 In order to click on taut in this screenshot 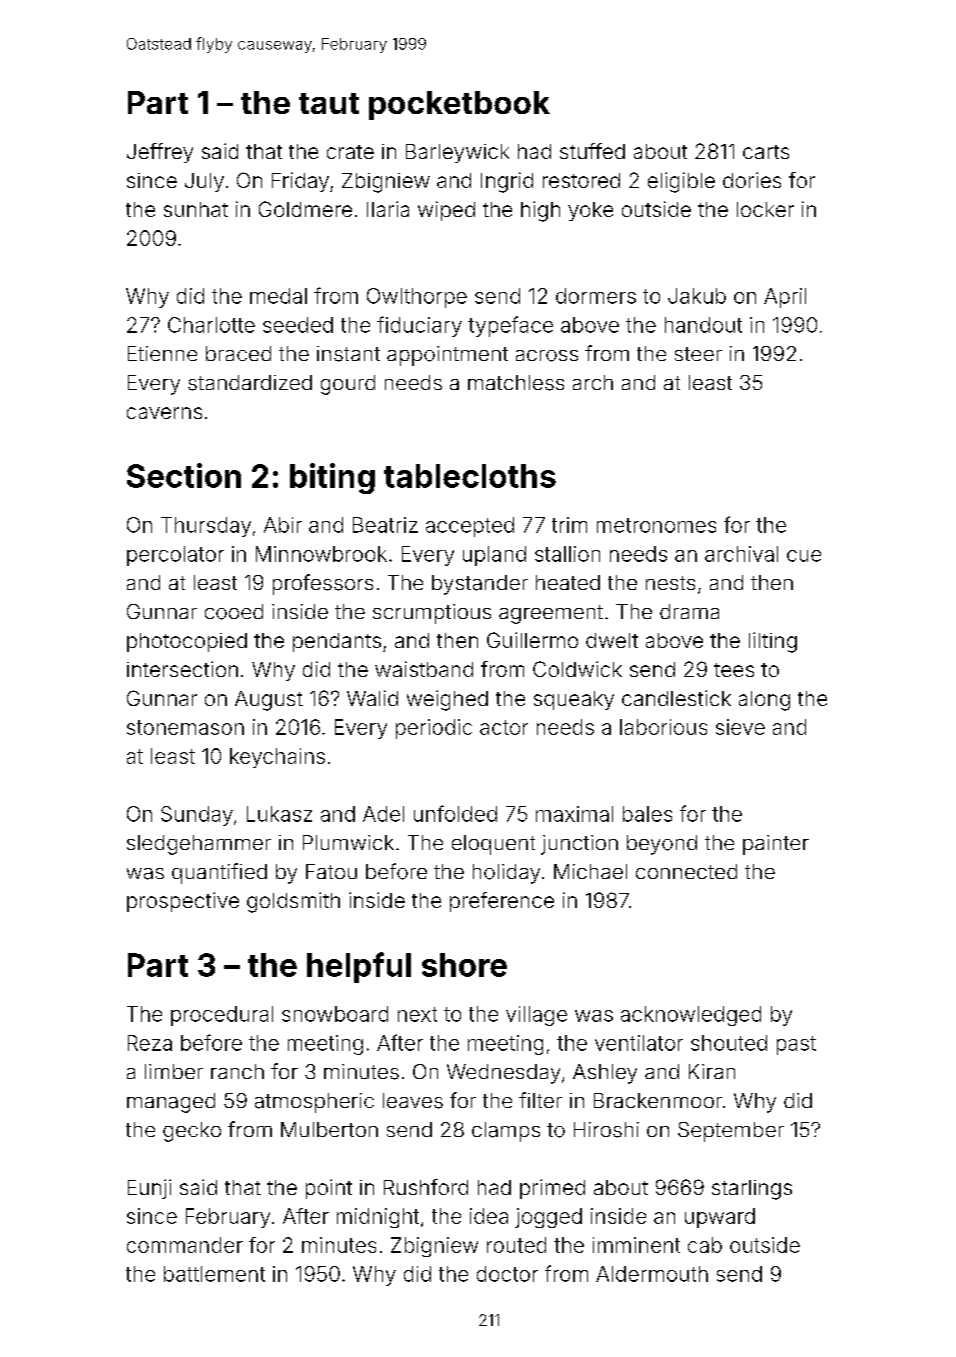, I will do `click(329, 103)`.
